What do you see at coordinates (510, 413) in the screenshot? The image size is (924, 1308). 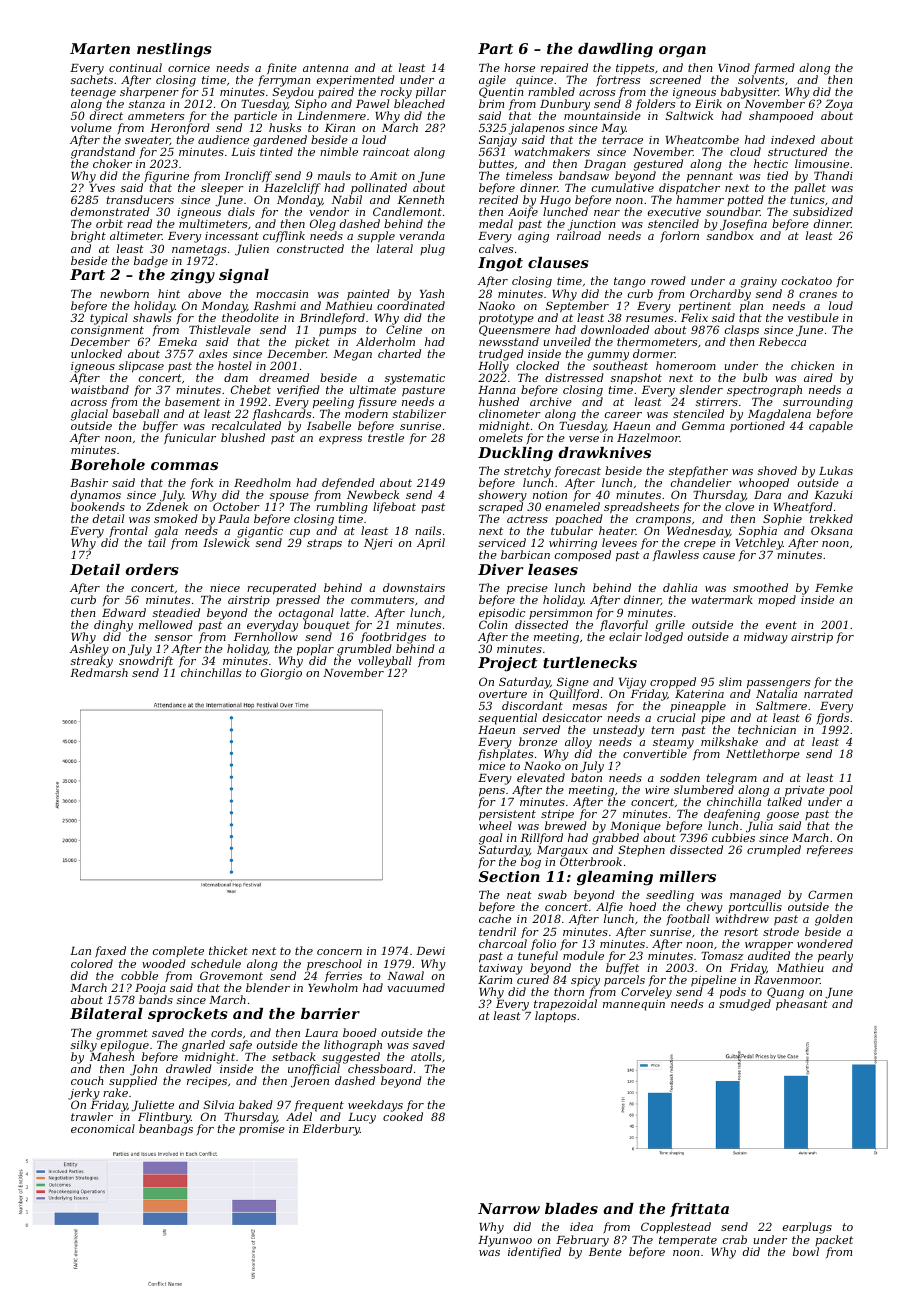 I see `clinometer` at bounding box center [510, 413].
